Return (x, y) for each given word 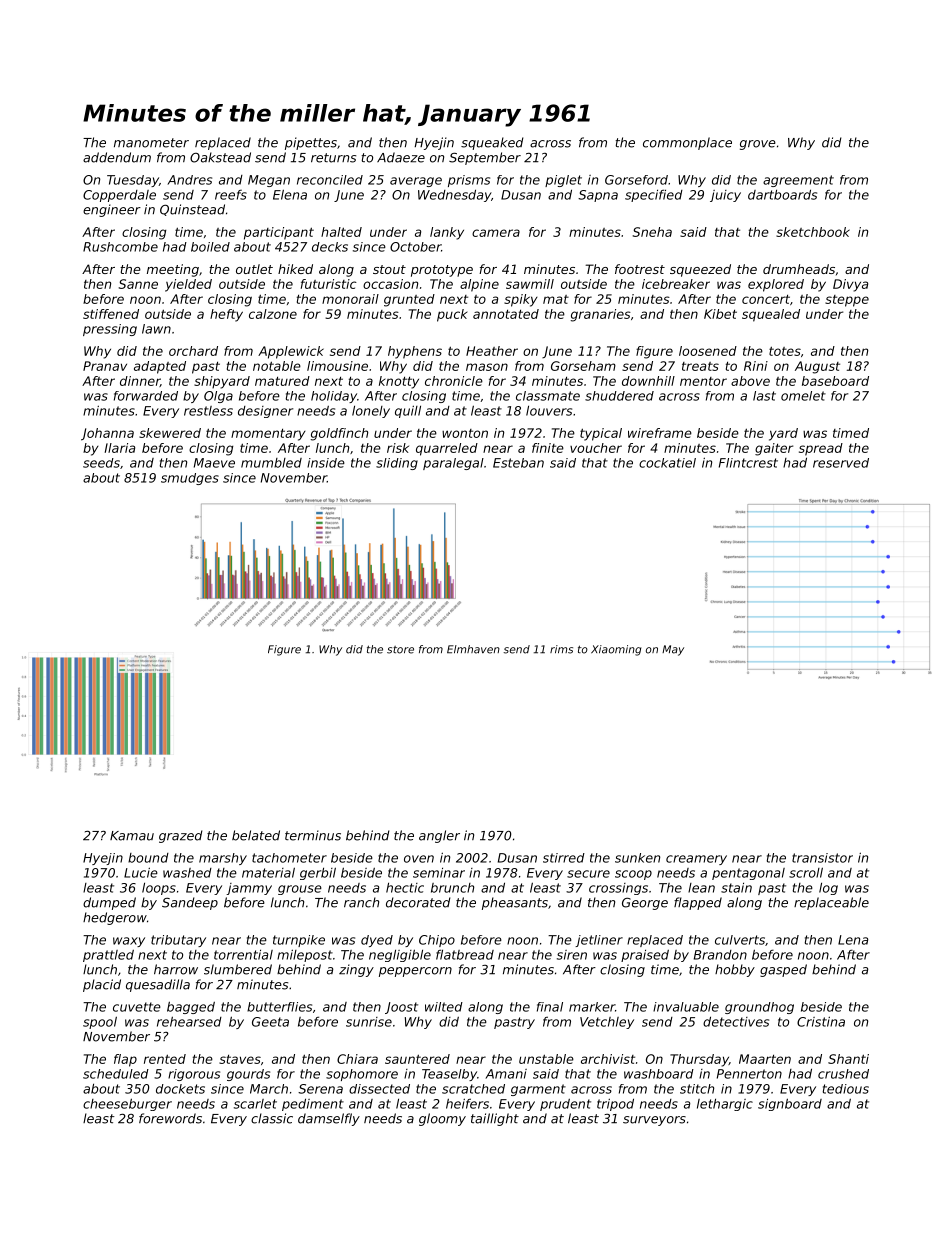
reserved (841, 463)
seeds (101, 463)
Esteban (518, 463)
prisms (469, 181)
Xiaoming (616, 650)
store (400, 650)
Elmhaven (473, 649)
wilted (444, 1007)
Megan (269, 181)
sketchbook (813, 232)
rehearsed (189, 1021)
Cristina (821, 1021)
